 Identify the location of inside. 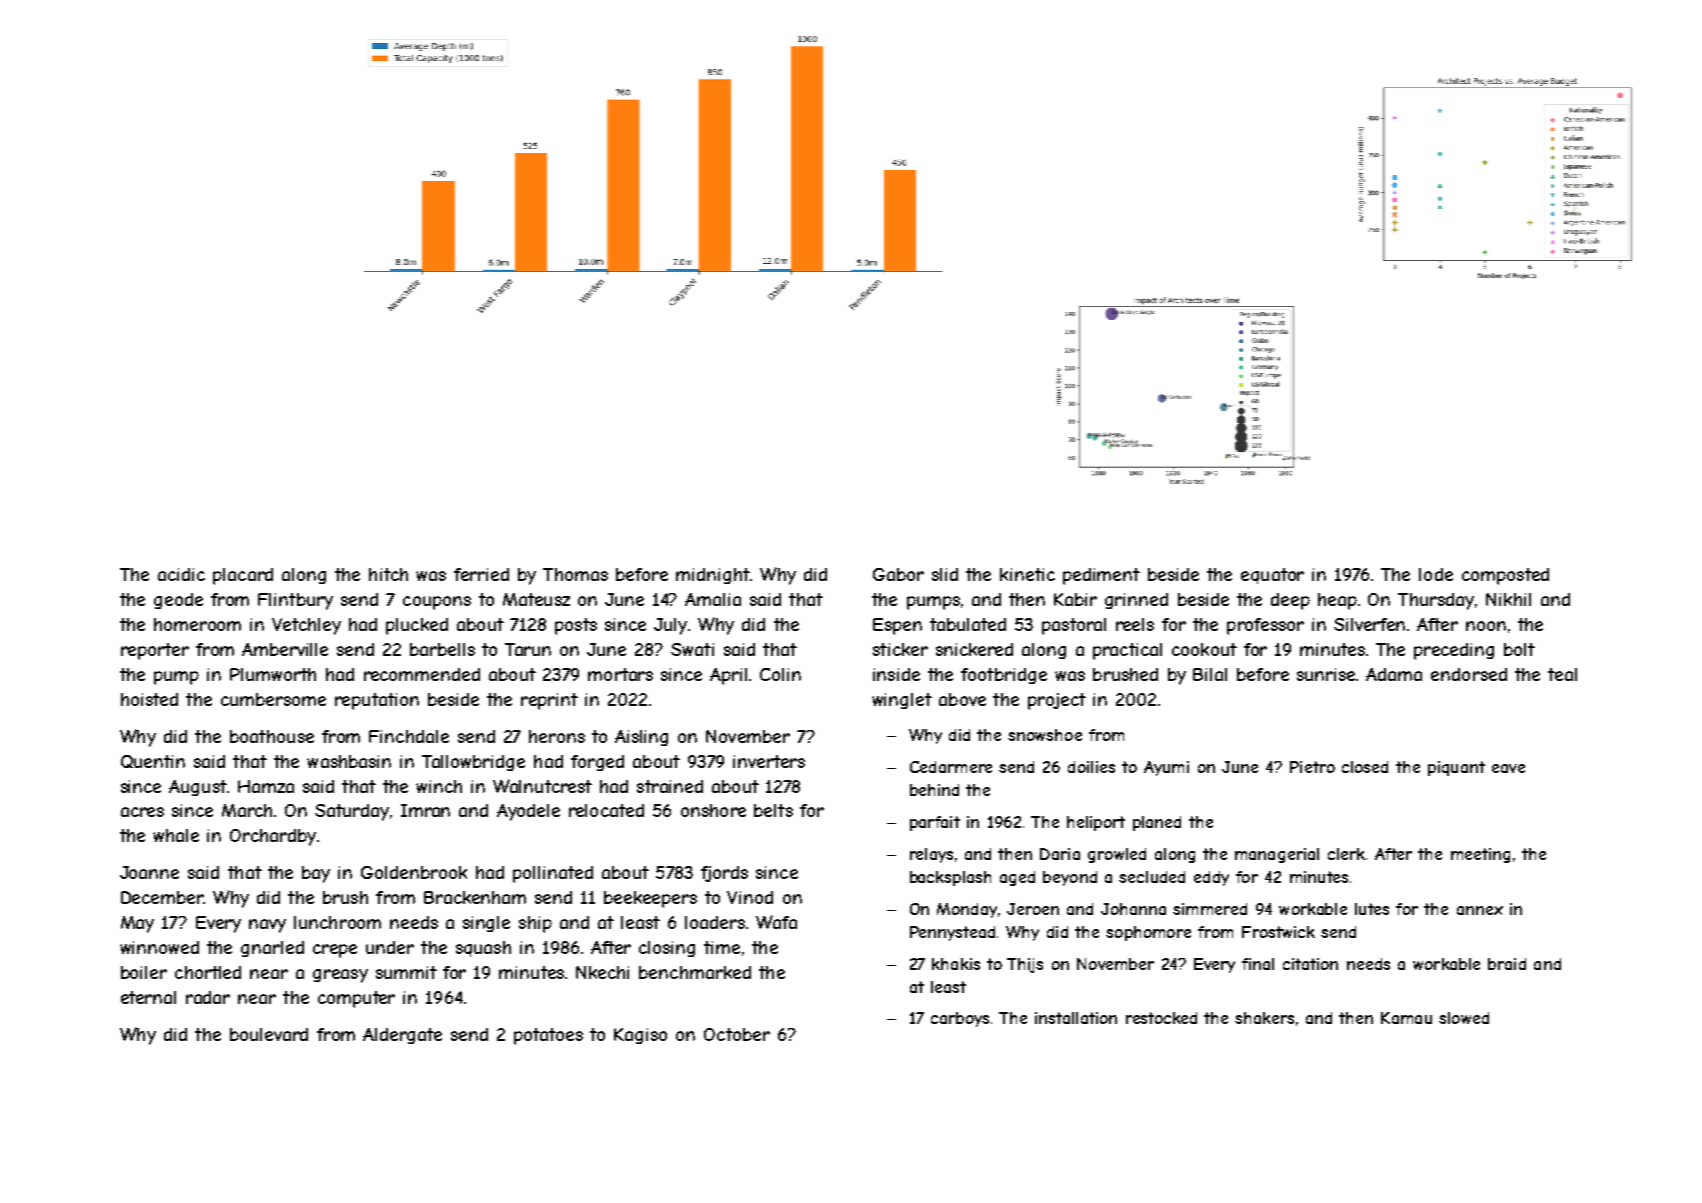
(896, 674).
